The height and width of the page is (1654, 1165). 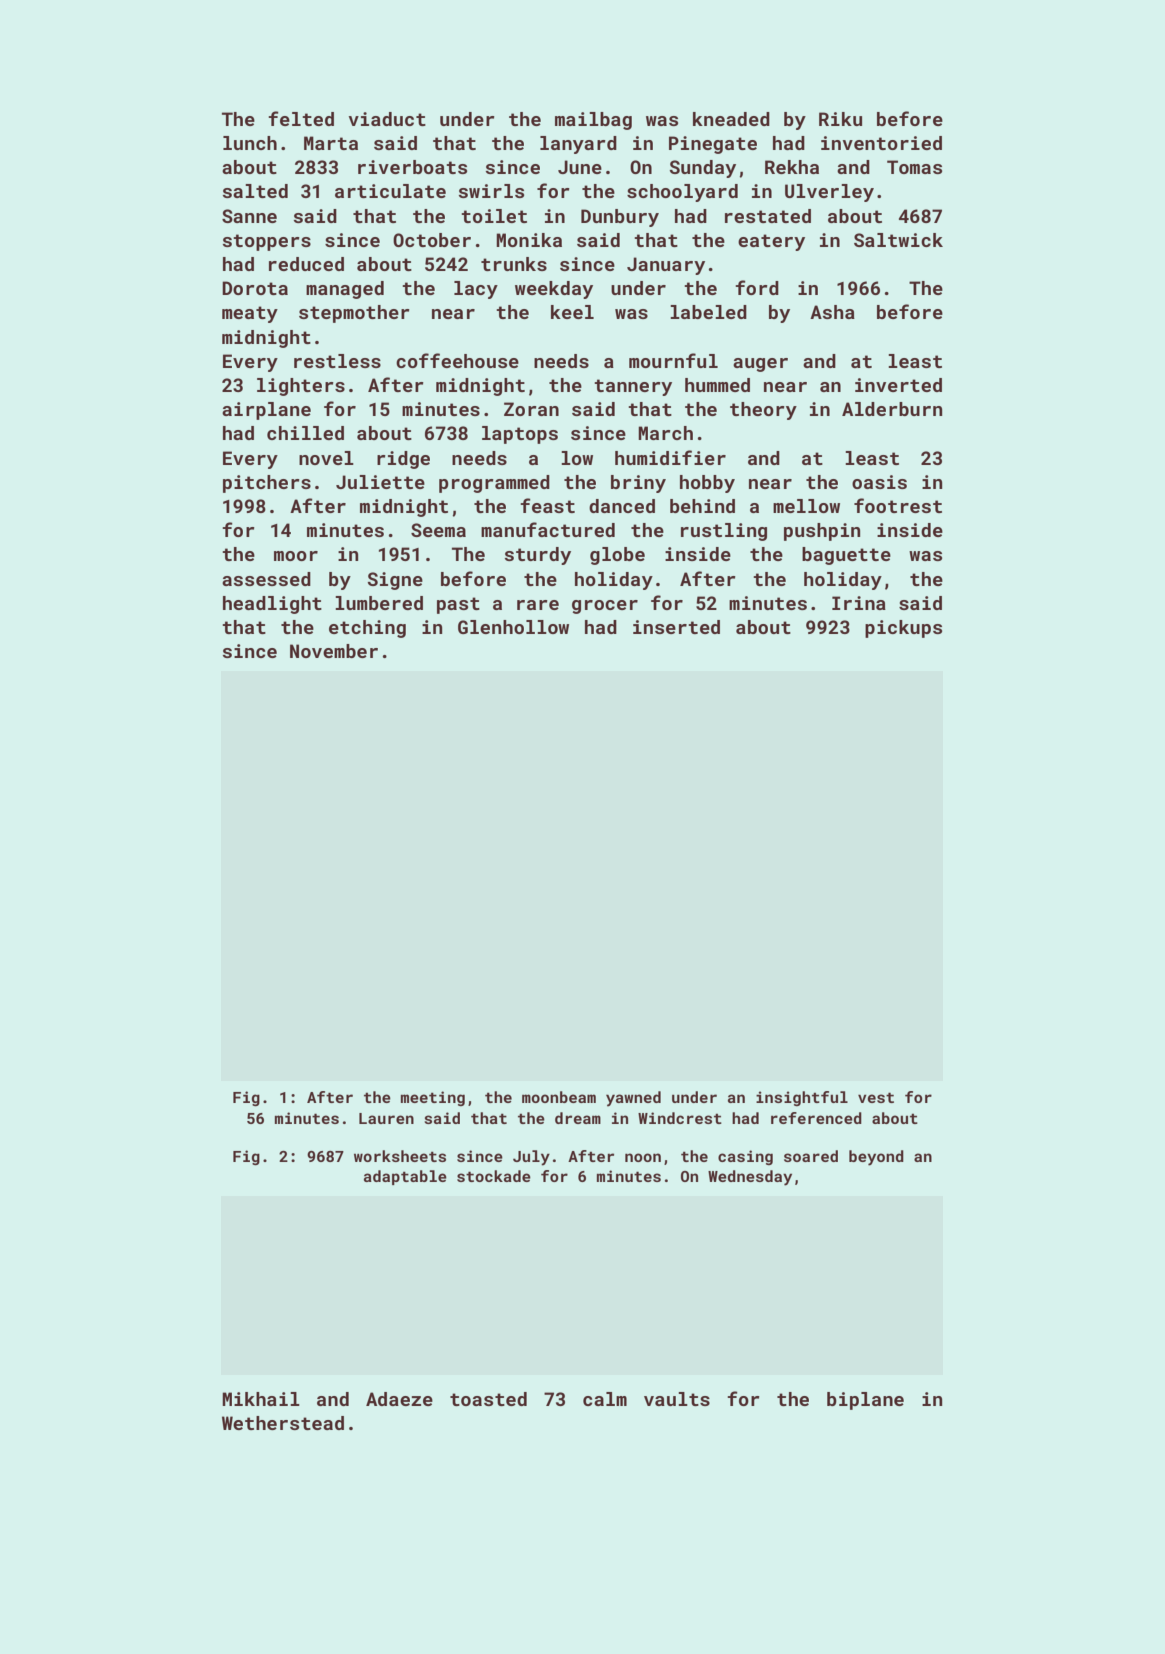 What do you see at coordinates (903, 629) in the page?
I see `pickups` at bounding box center [903, 629].
